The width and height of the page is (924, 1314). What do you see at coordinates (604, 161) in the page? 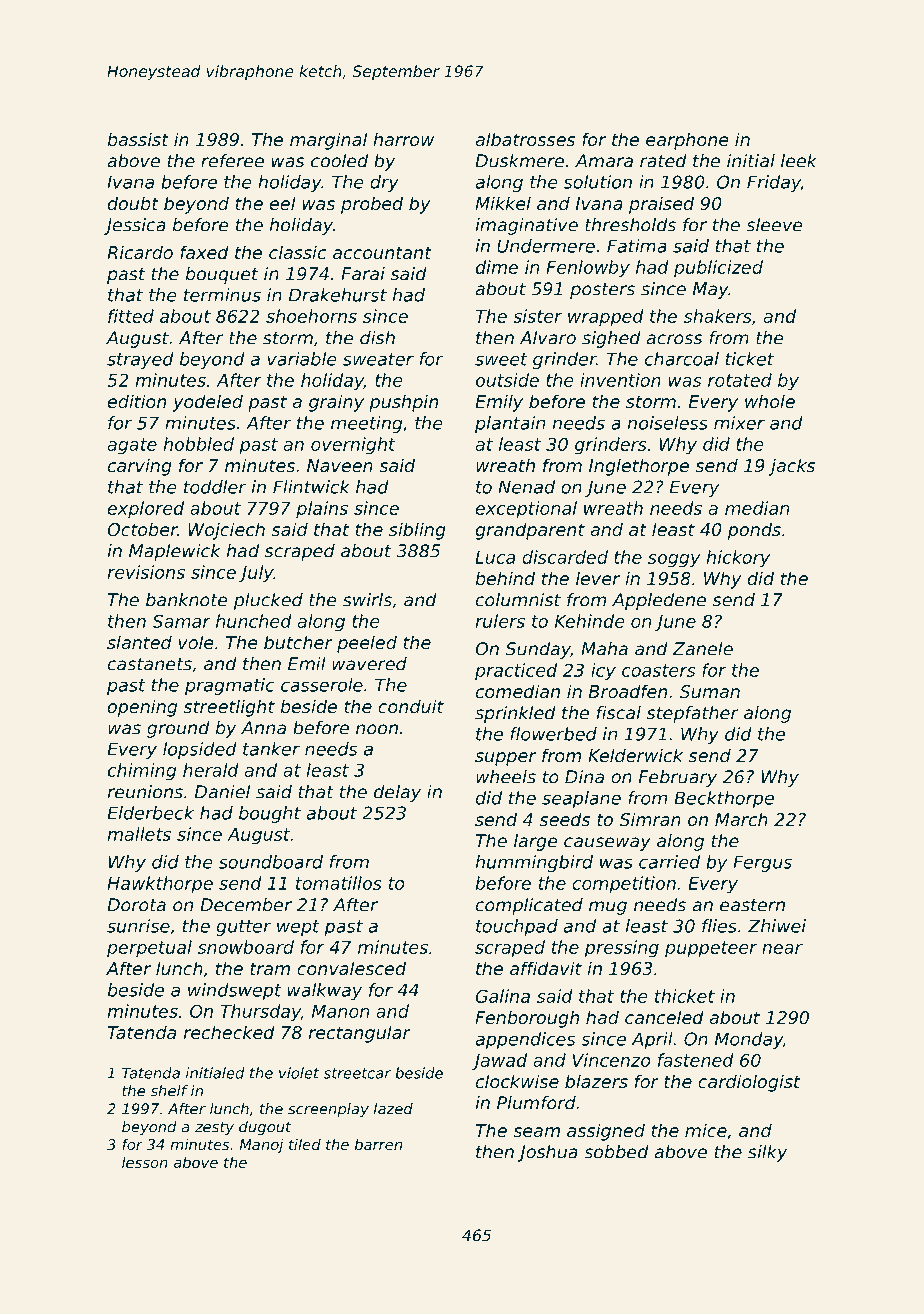
I see `Amara` at bounding box center [604, 161].
